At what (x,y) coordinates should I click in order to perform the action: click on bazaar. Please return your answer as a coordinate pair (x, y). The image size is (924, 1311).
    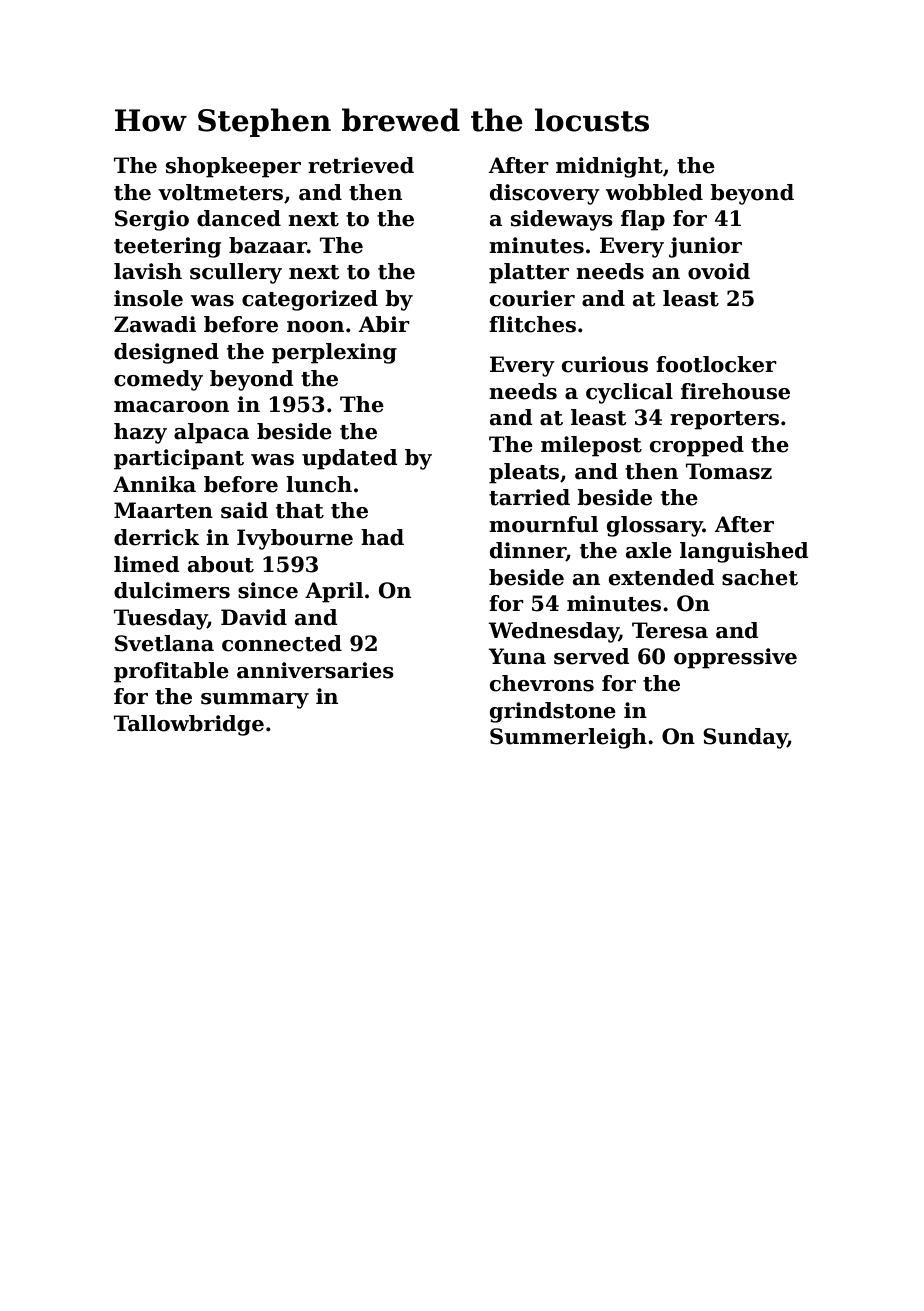
    Looking at the image, I should click on (268, 245).
